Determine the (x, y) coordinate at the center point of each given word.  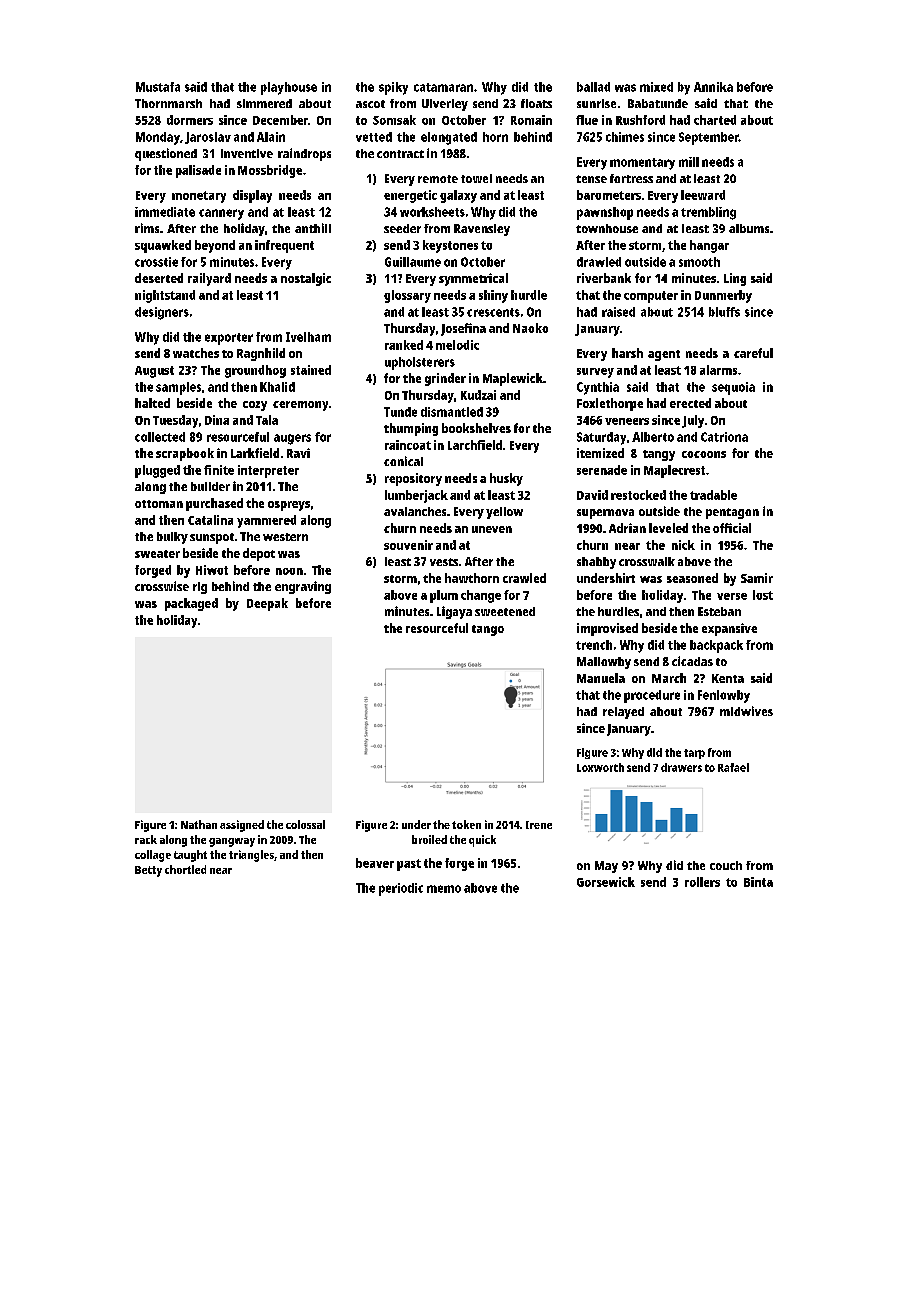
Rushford (640, 120)
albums (749, 228)
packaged (191, 604)
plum (444, 596)
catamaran (443, 87)
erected (690, 403)
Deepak (267, 604)
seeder (402, 228)
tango (488, 630)
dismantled (452, 412)
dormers (190, 120)
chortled (185, 869)
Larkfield (255, 453)
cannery (221, 214)
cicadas (692, 661)
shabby (596, 563)
